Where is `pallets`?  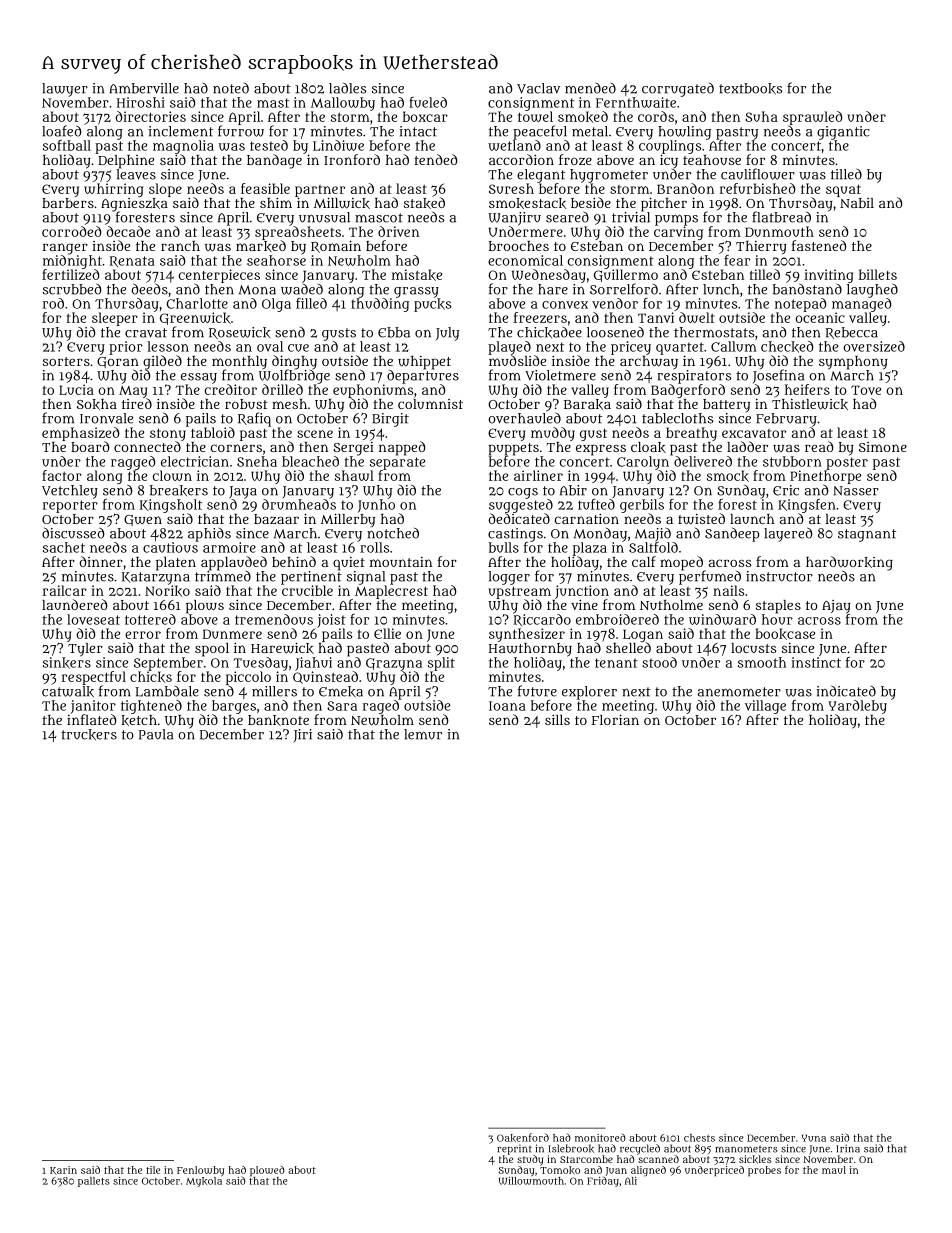
pallets is located at coordinates (94, 1182).
